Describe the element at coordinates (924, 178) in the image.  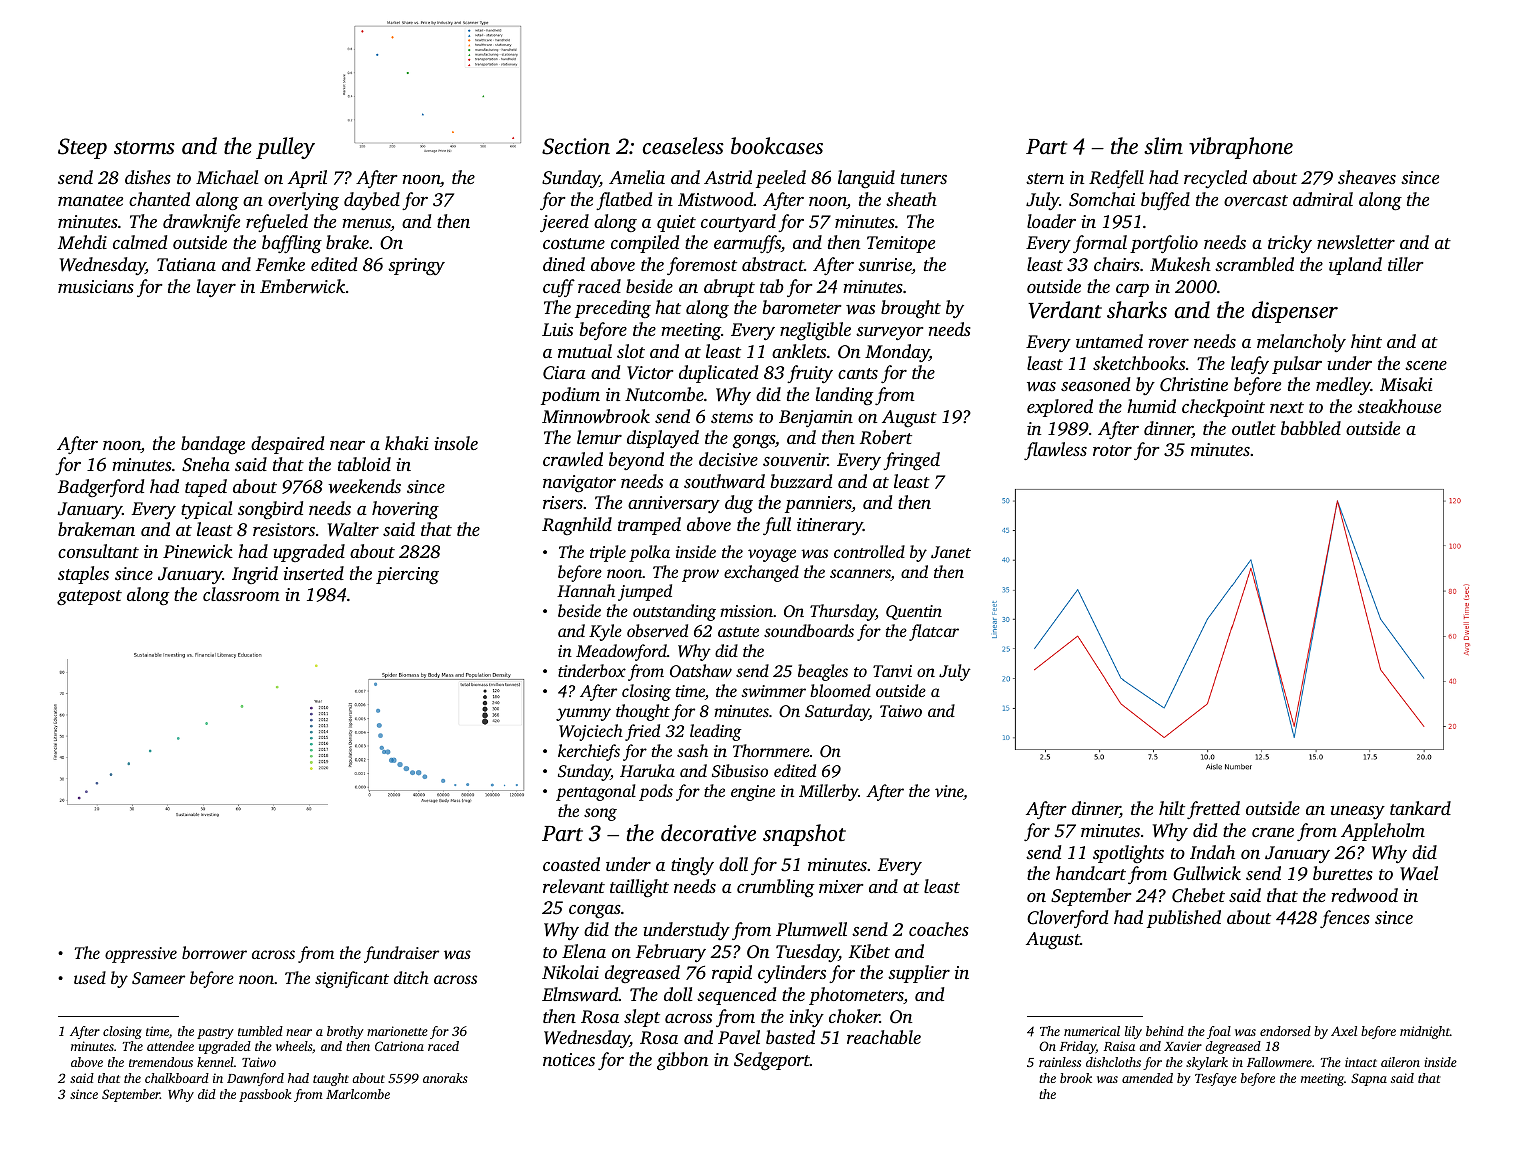
I see `tuners` at that location.
